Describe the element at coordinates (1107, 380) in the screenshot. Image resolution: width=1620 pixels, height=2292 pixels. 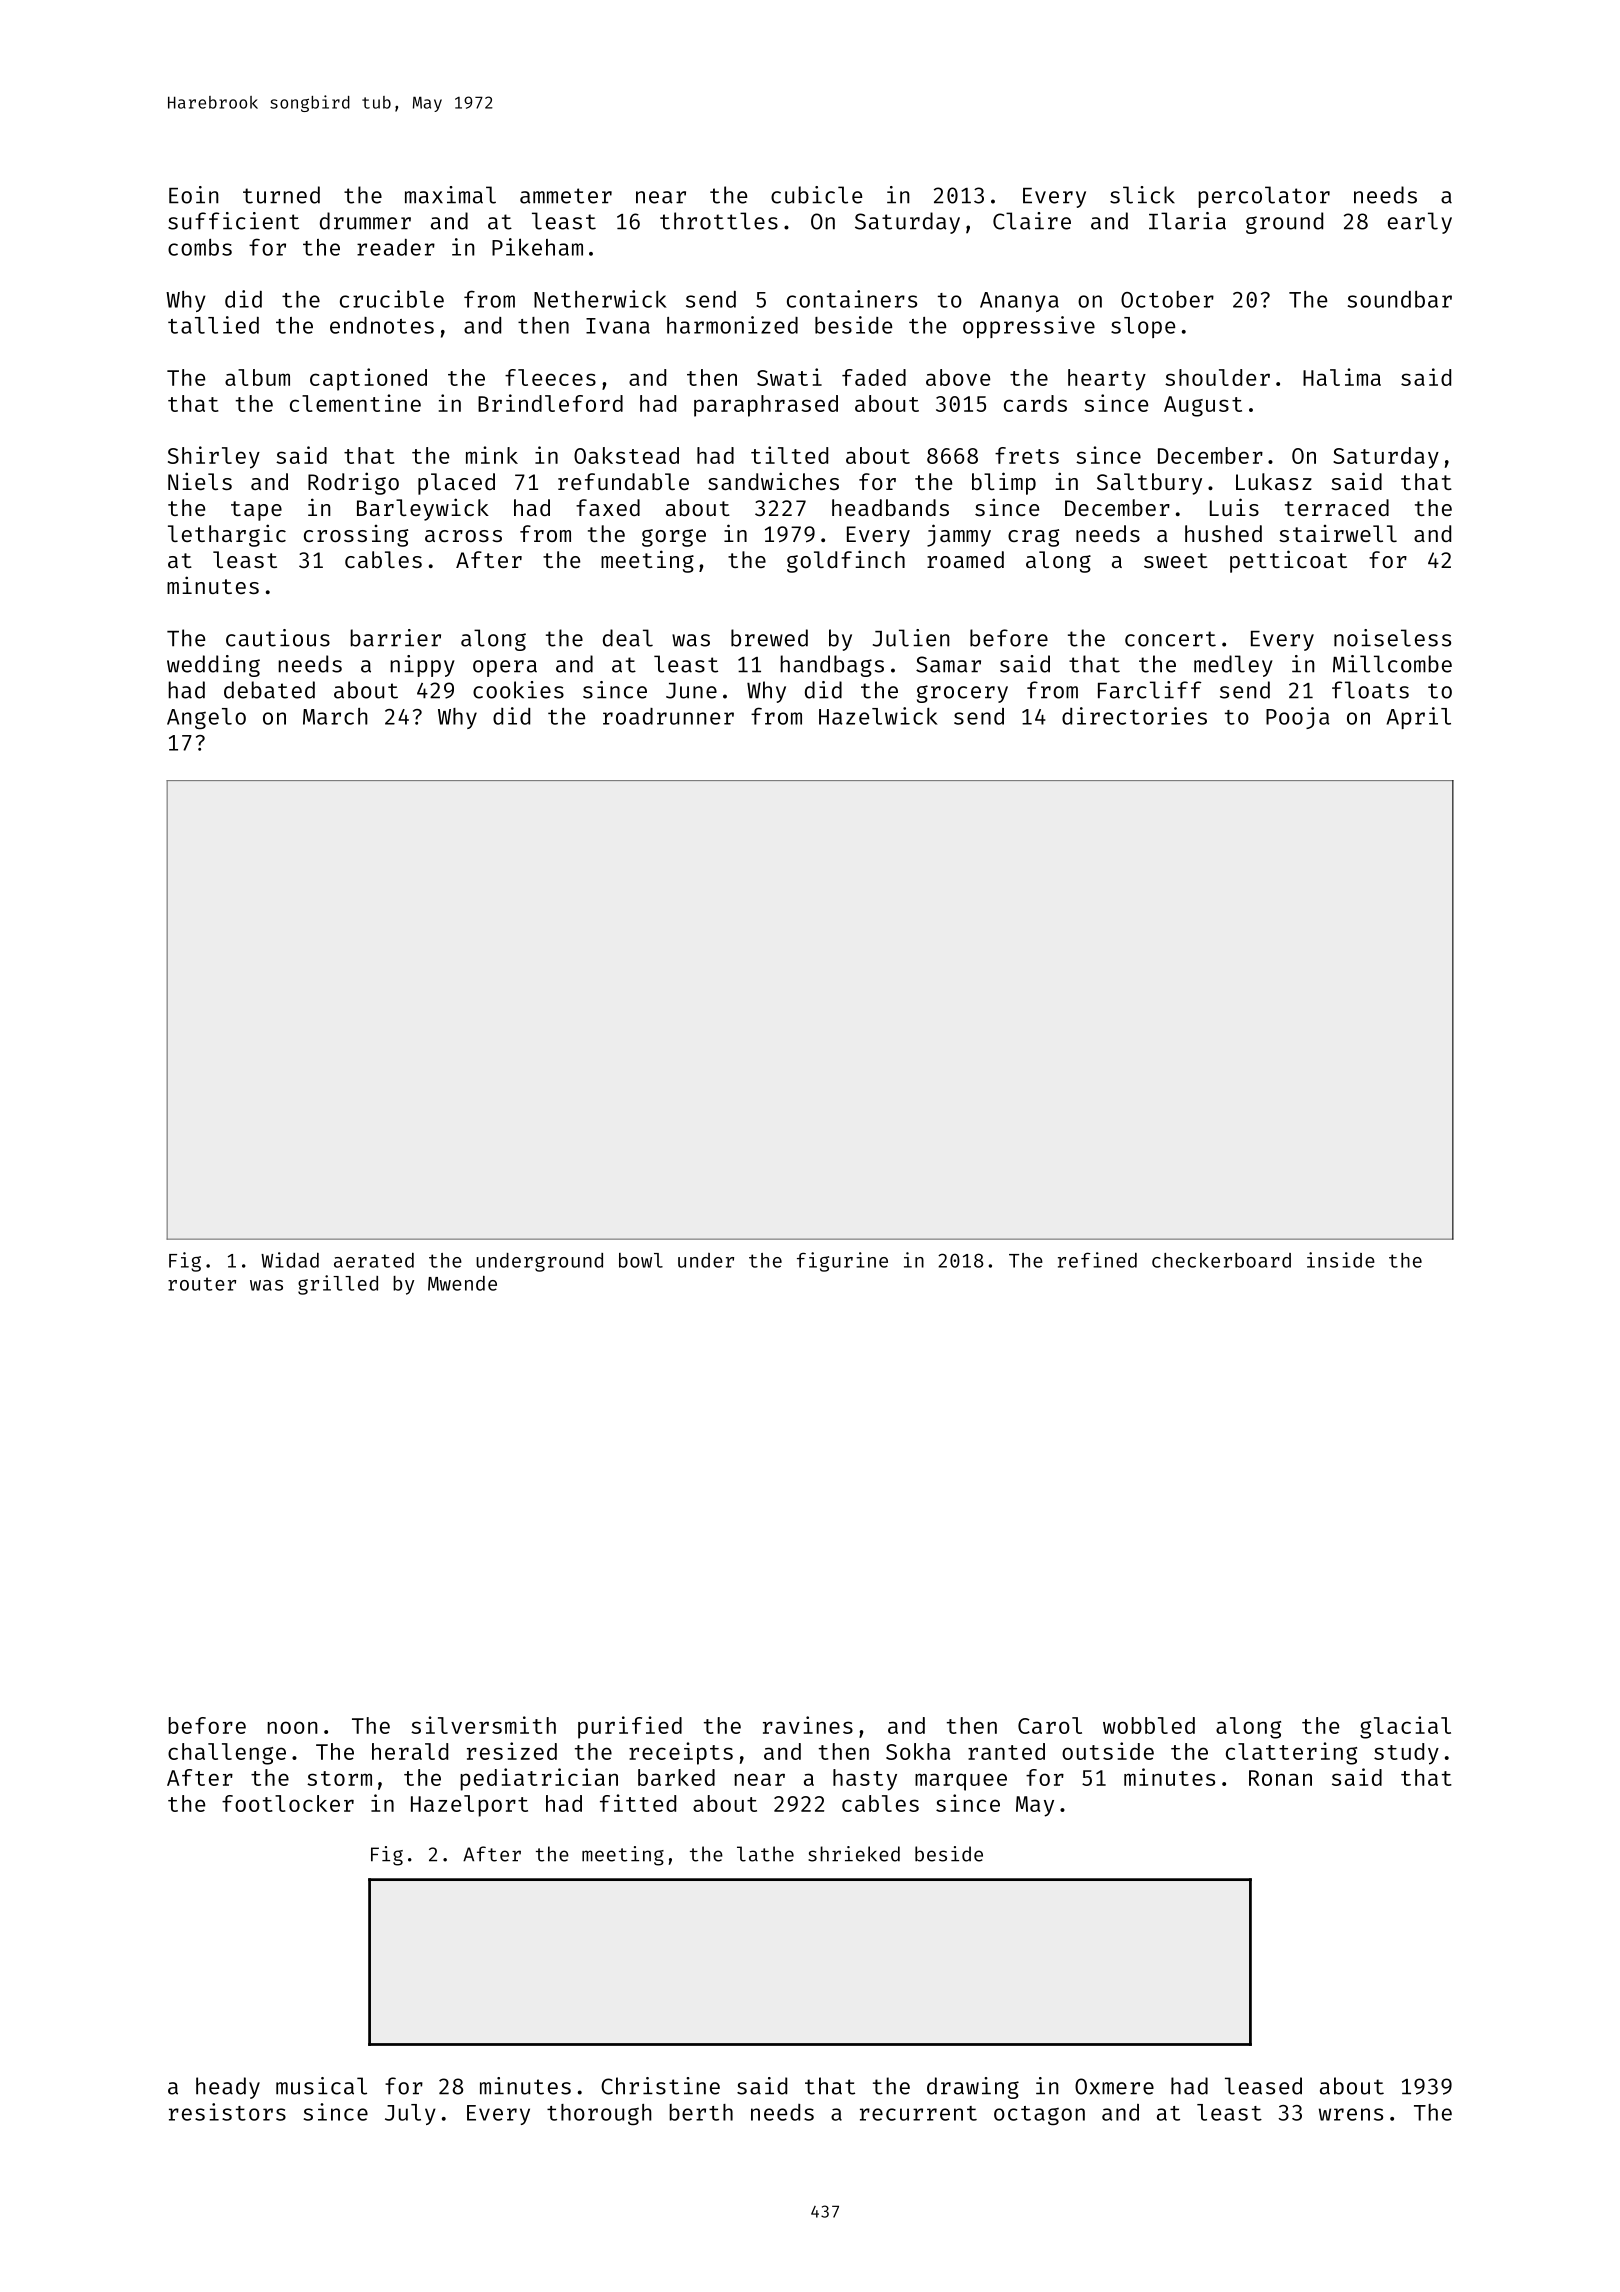
I see `hearty` at that location.
